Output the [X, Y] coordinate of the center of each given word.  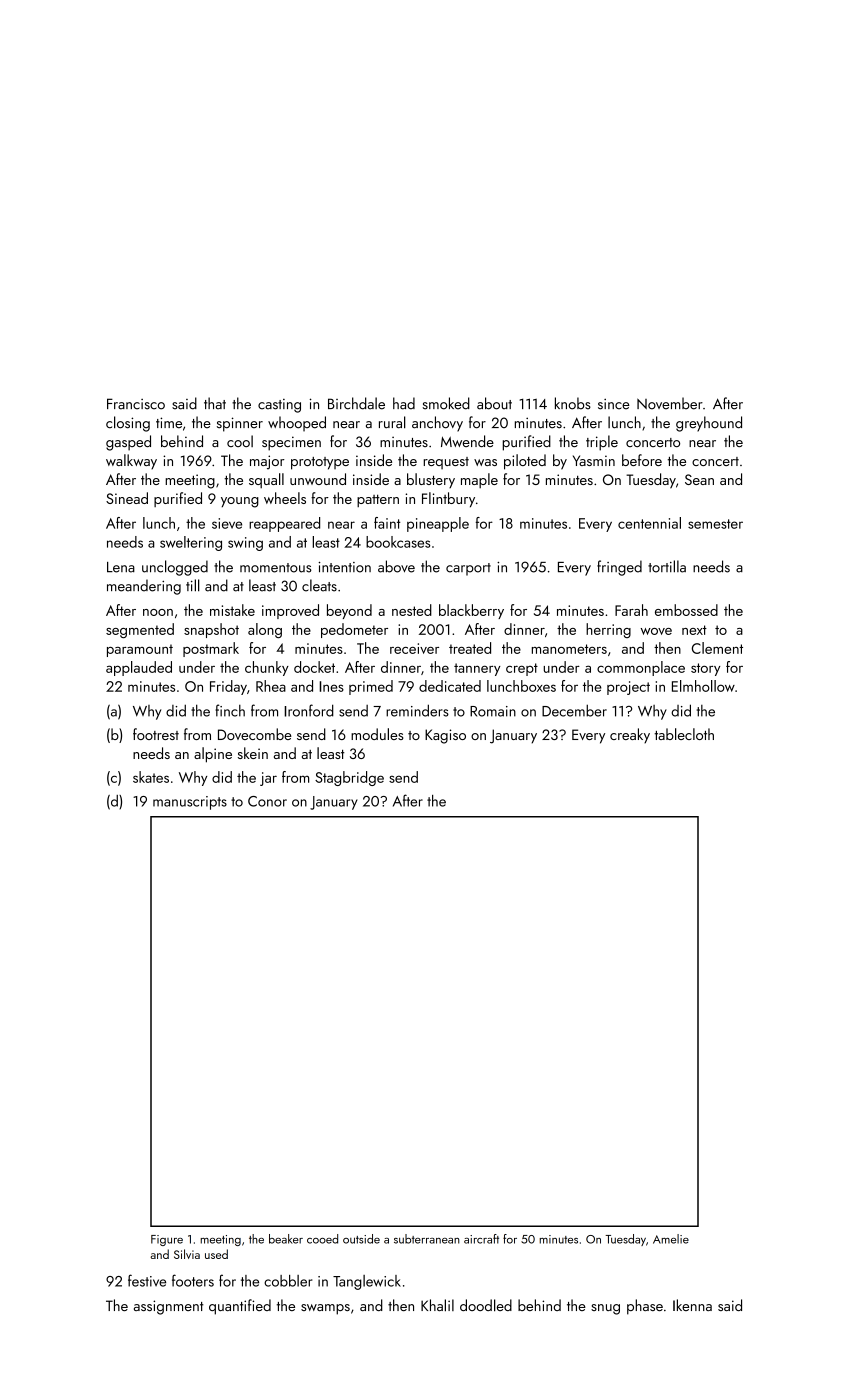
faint [387, 523]
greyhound [709, 424]
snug [605, 1309]
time [169, 423]
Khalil [437, 1305]
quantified [240, 1307]
